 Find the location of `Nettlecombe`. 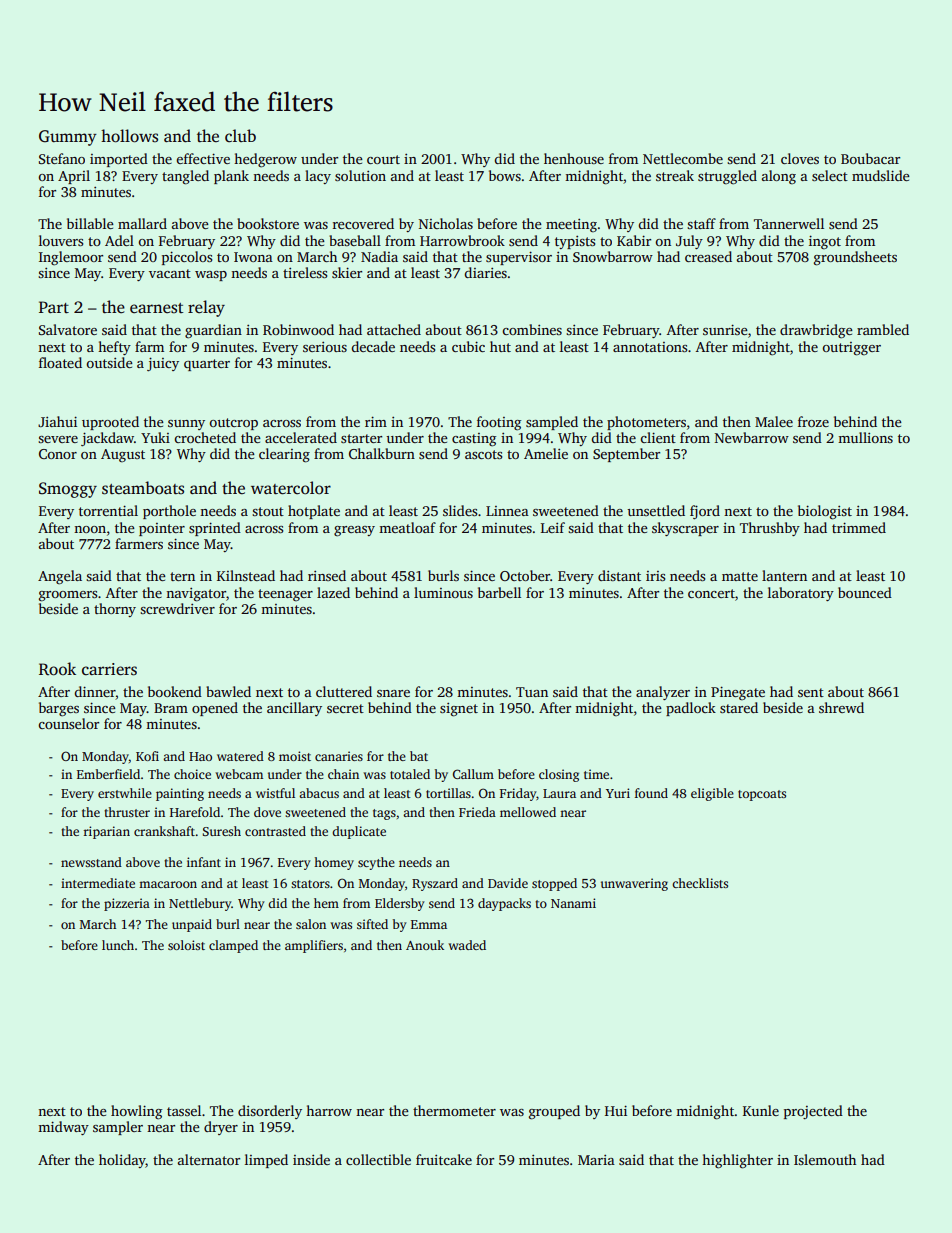

Nettlecombe is located at coordinates (683, 158).
